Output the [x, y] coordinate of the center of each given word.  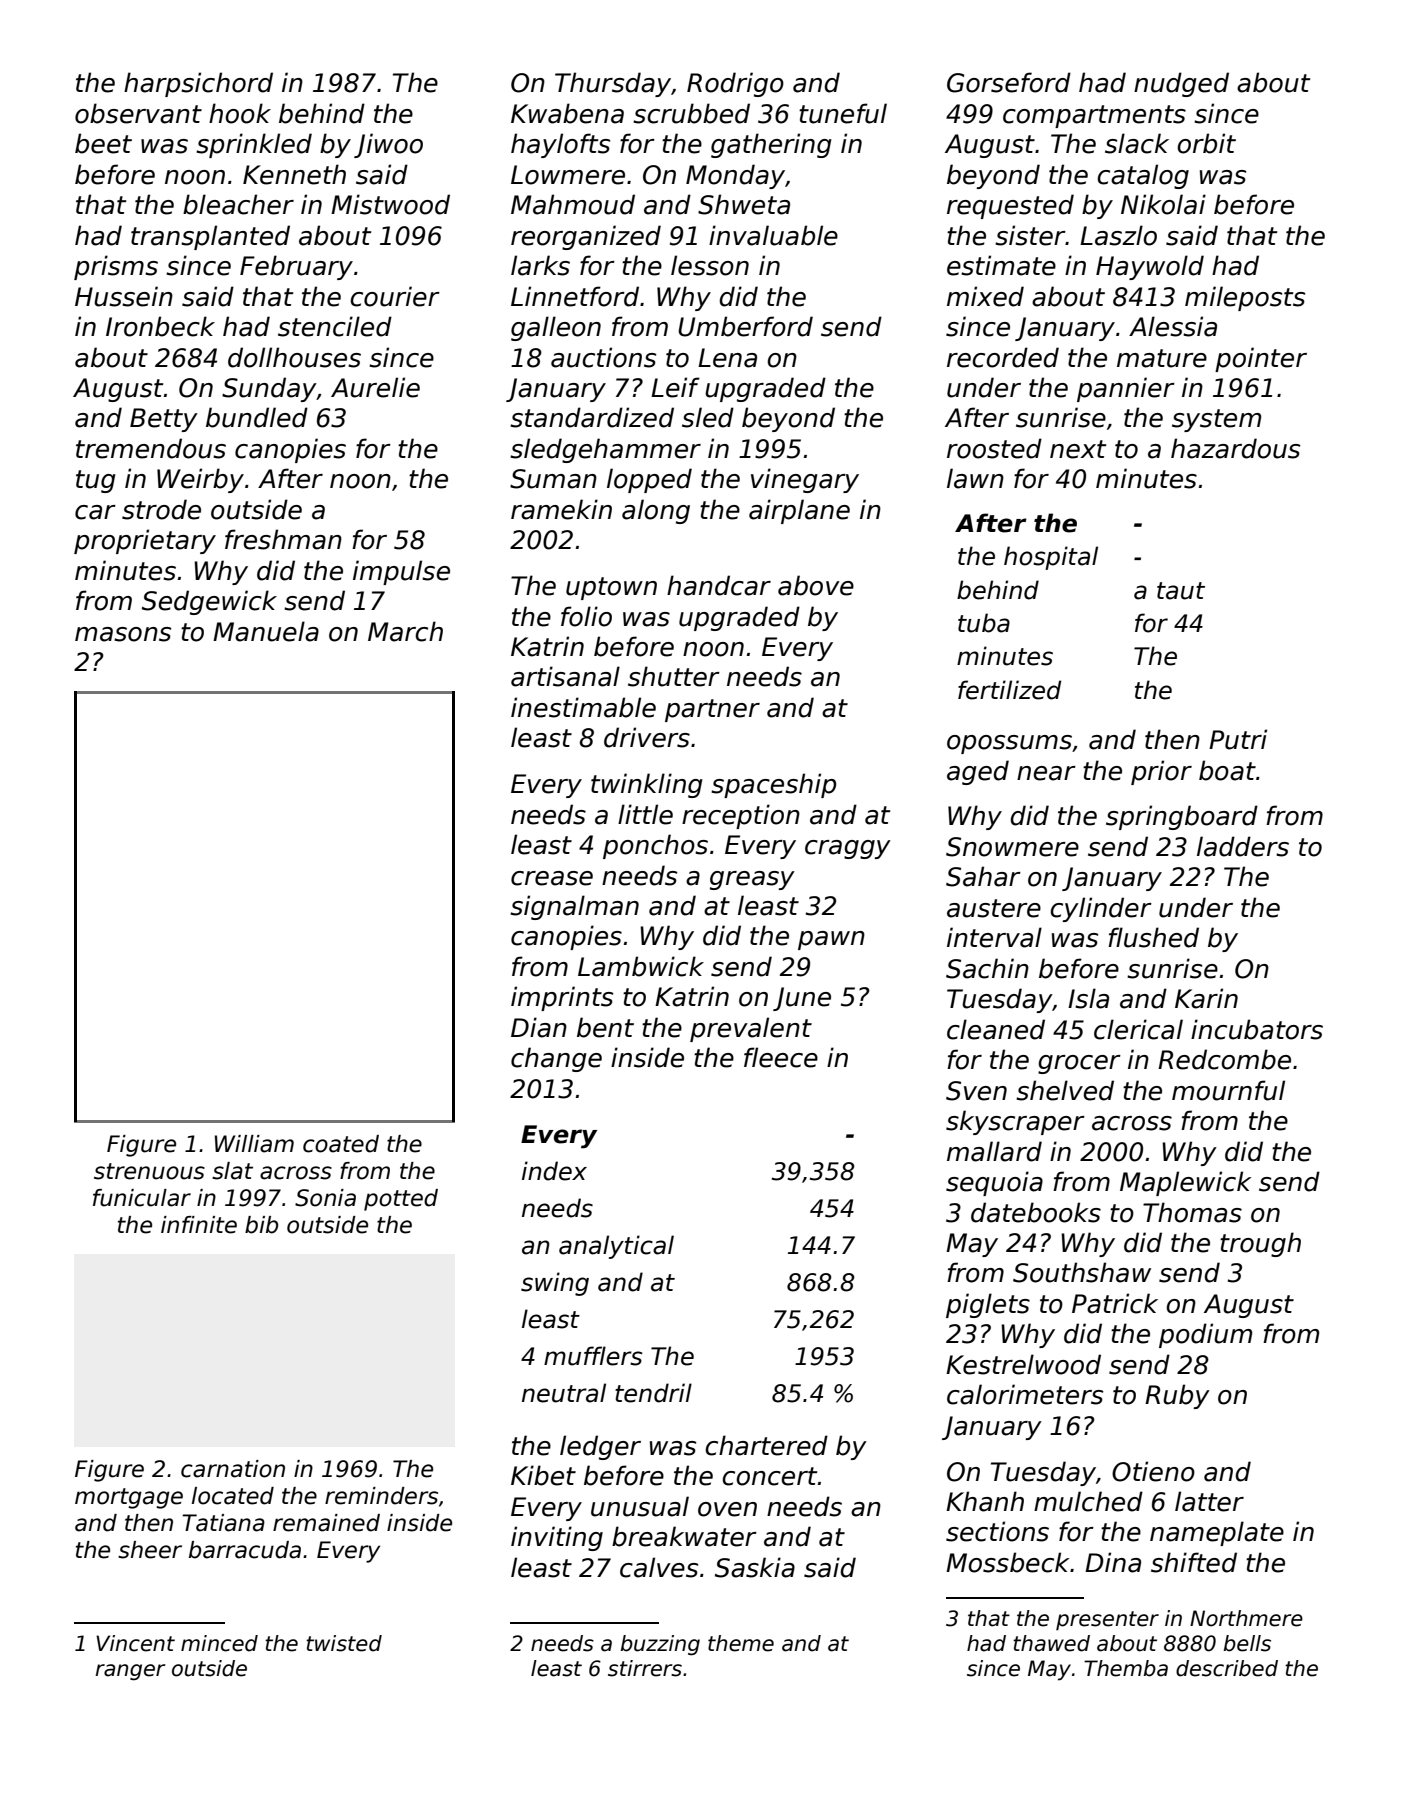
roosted [994, 448]
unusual [640, 1506]
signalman [574, 907]
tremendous [151, 448]
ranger [130, 1672]
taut [1181, 591]
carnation [233, 1469]
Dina [1113, 1562]
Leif [675, 387]
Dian [539, 1027]
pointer [1261, 359]
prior [1161, 772]
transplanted [210, 237]
